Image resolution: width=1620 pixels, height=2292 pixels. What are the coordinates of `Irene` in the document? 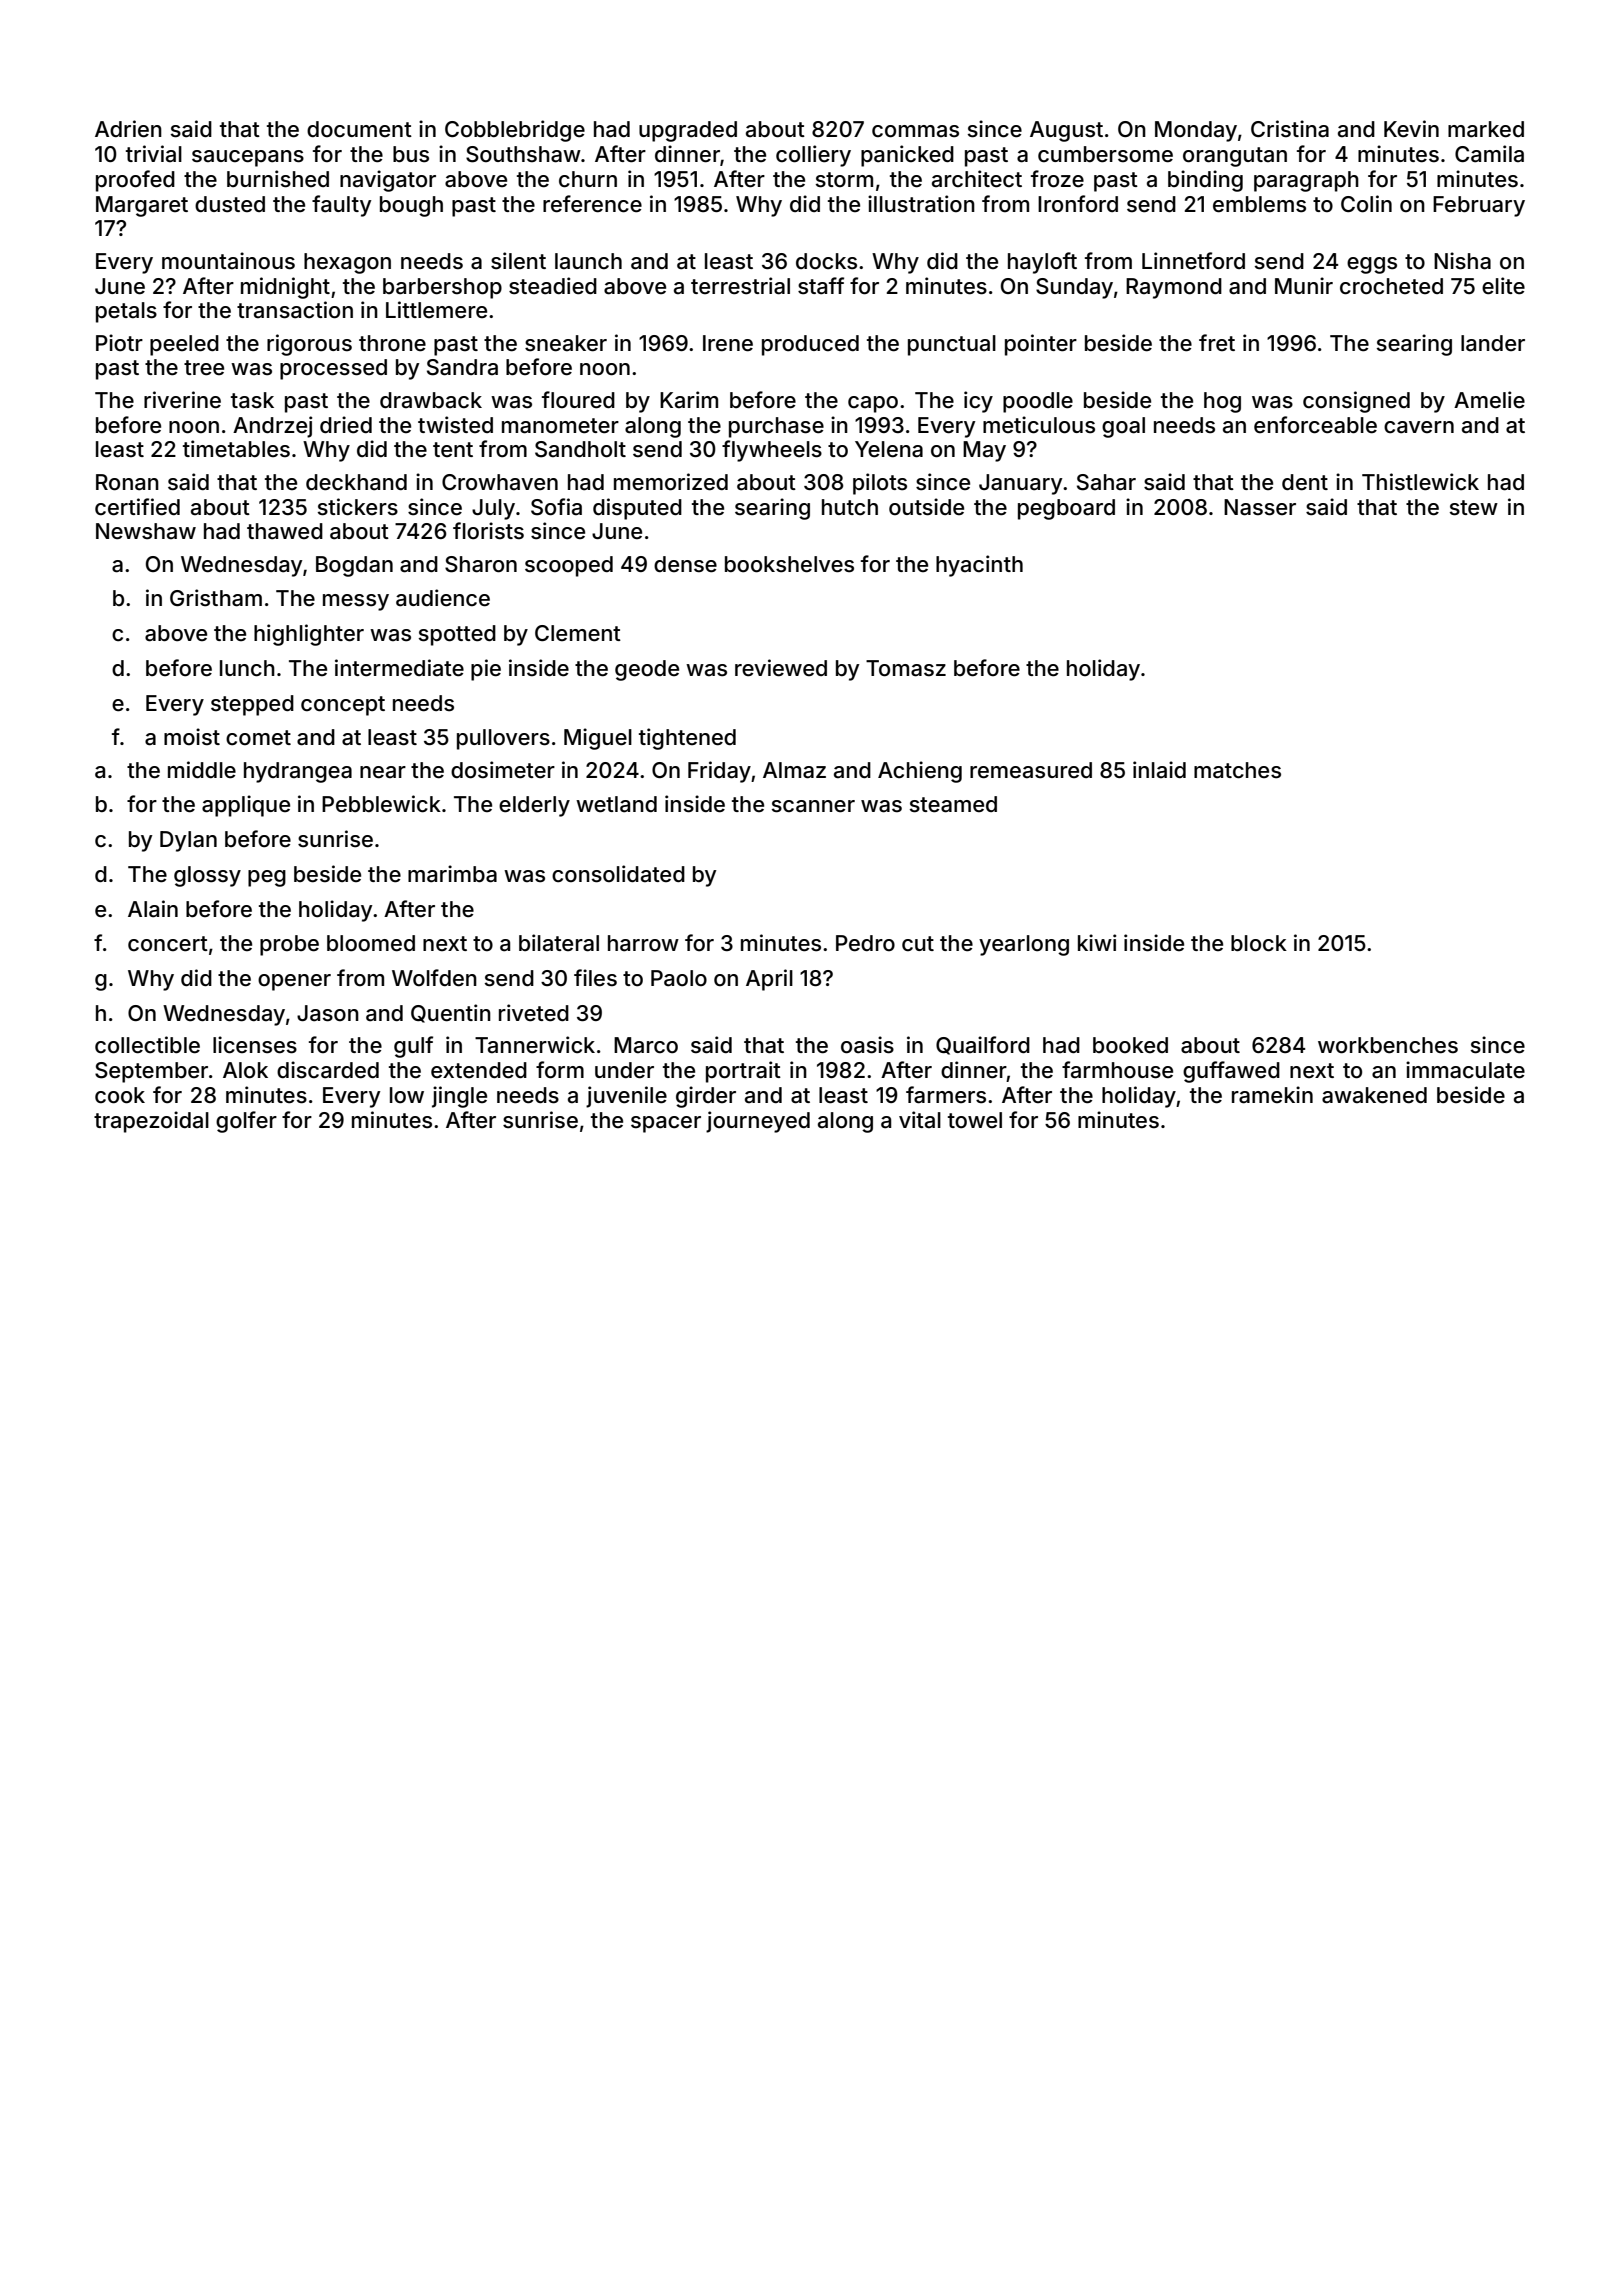 It's located at (728, 343).
